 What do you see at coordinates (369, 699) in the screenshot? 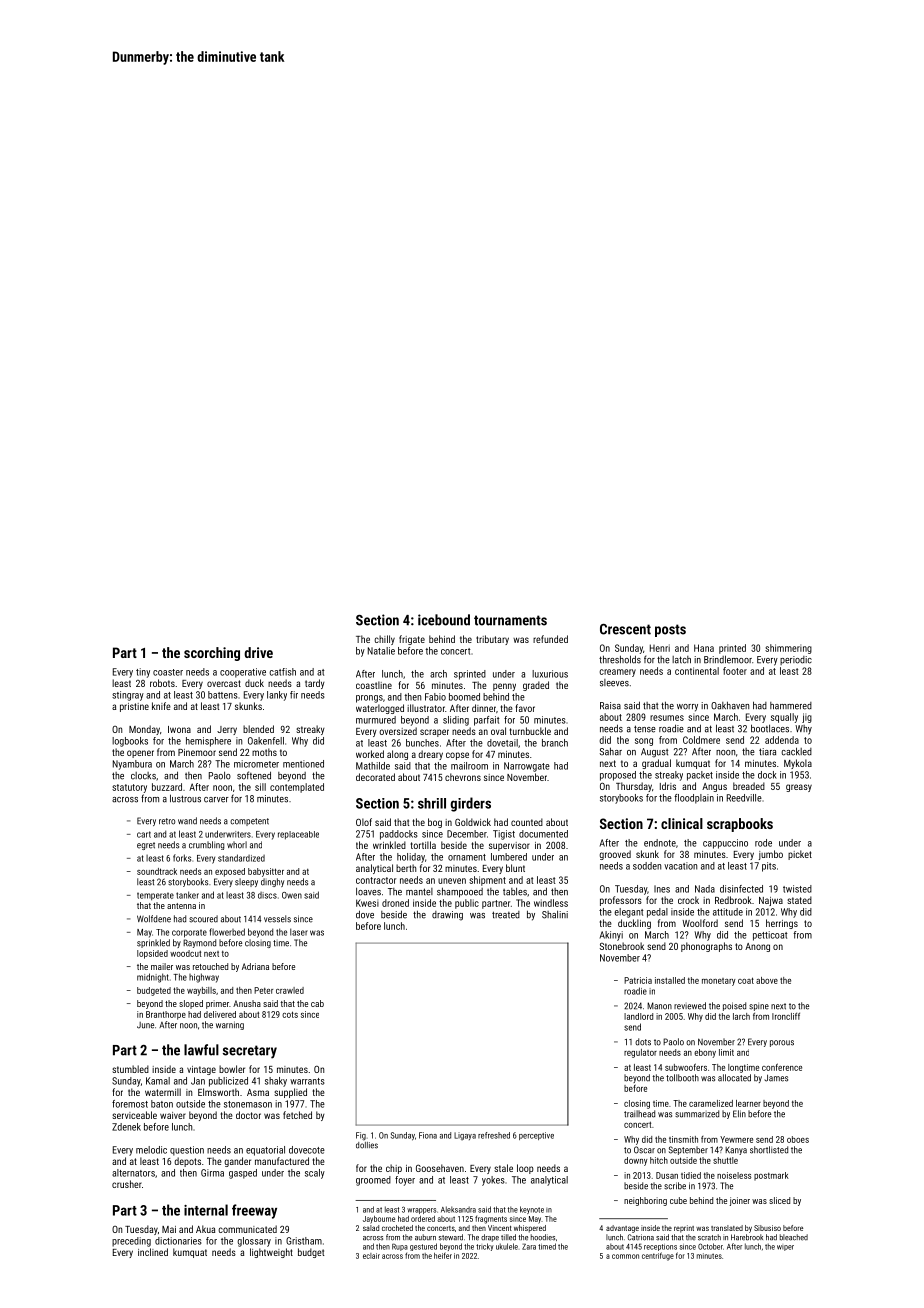
I see `prongs` at bounding box center [369, 699].
